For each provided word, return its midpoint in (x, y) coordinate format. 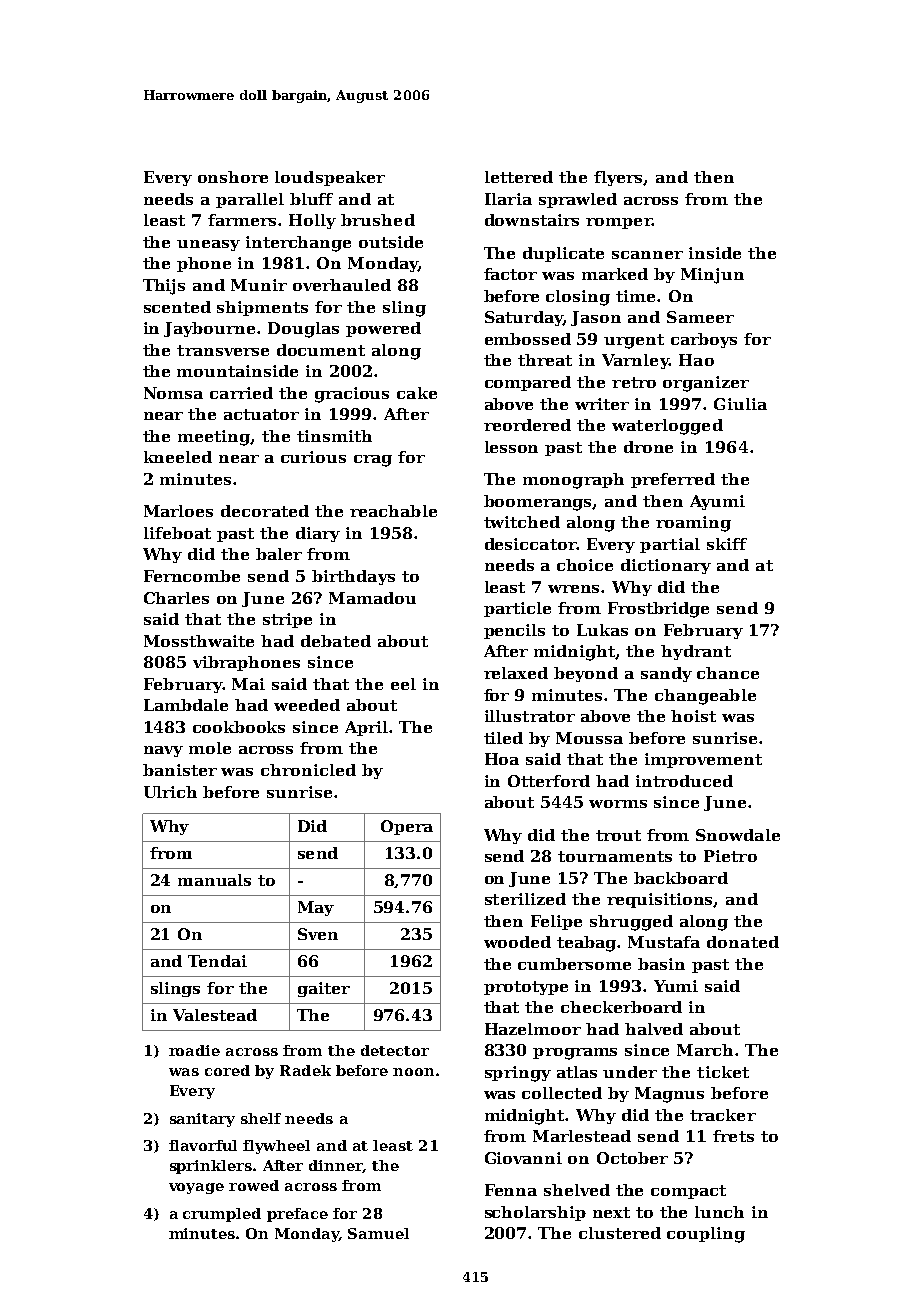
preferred (673, 480)
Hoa (502, 759)
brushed (378, 220)
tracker (723, 1115)
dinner (336, 1166)
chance (728, 673)
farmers (242, 220)
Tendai (217, 961)
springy (518, 1074)
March (705, 1050)
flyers (619, 178)
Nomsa (173, 393)
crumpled (222, 1215)
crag (373, 461)
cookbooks (239, 727)
